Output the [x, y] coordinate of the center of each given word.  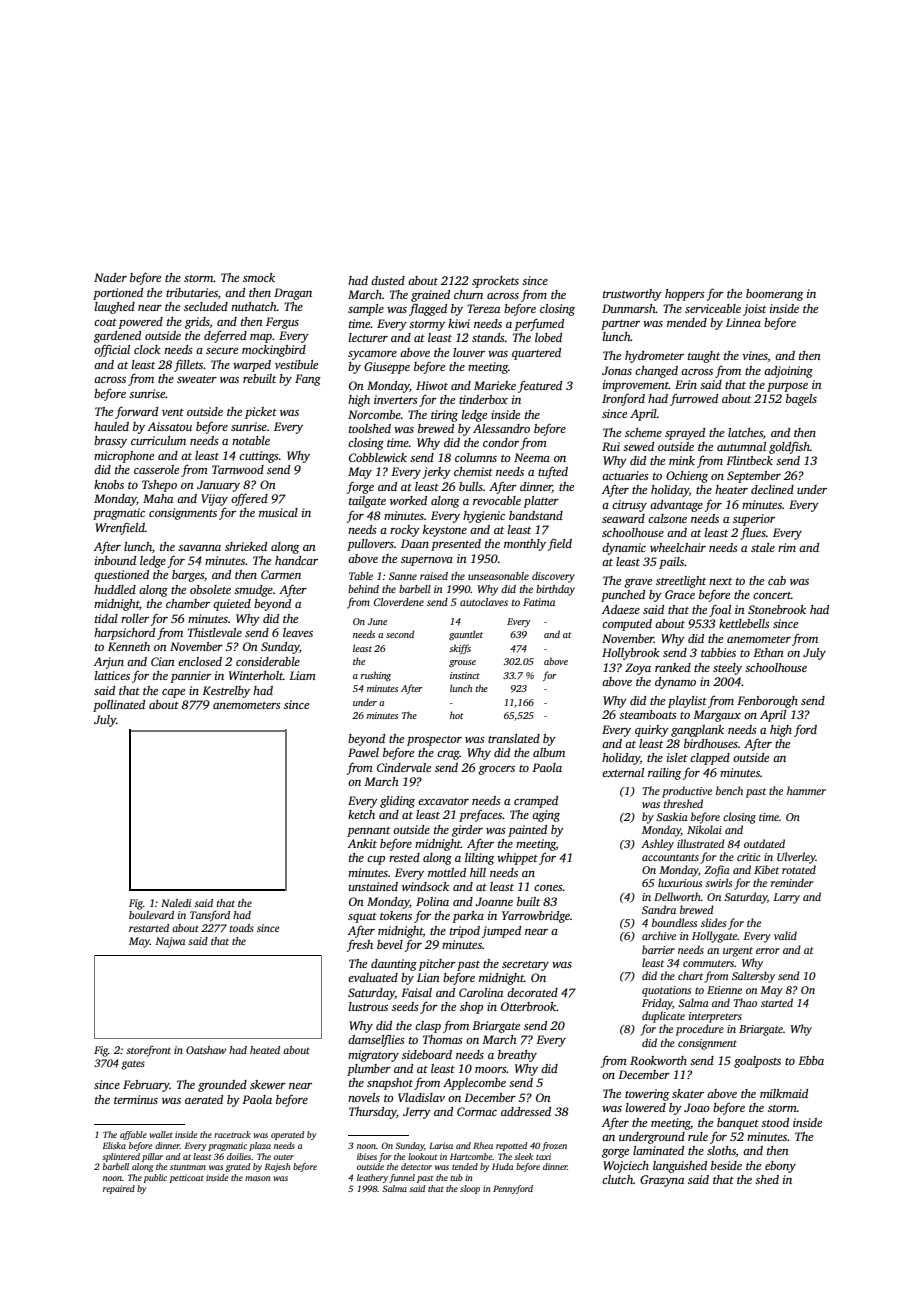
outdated [764, 843]
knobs [109, 484]
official [112, 351]
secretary [525, 966]
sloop [470, 1189]
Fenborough [767, 702]
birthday [555, 590]
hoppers [685, 295]
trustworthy [632, 295]
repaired [119, 1189]
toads [242, 928]
